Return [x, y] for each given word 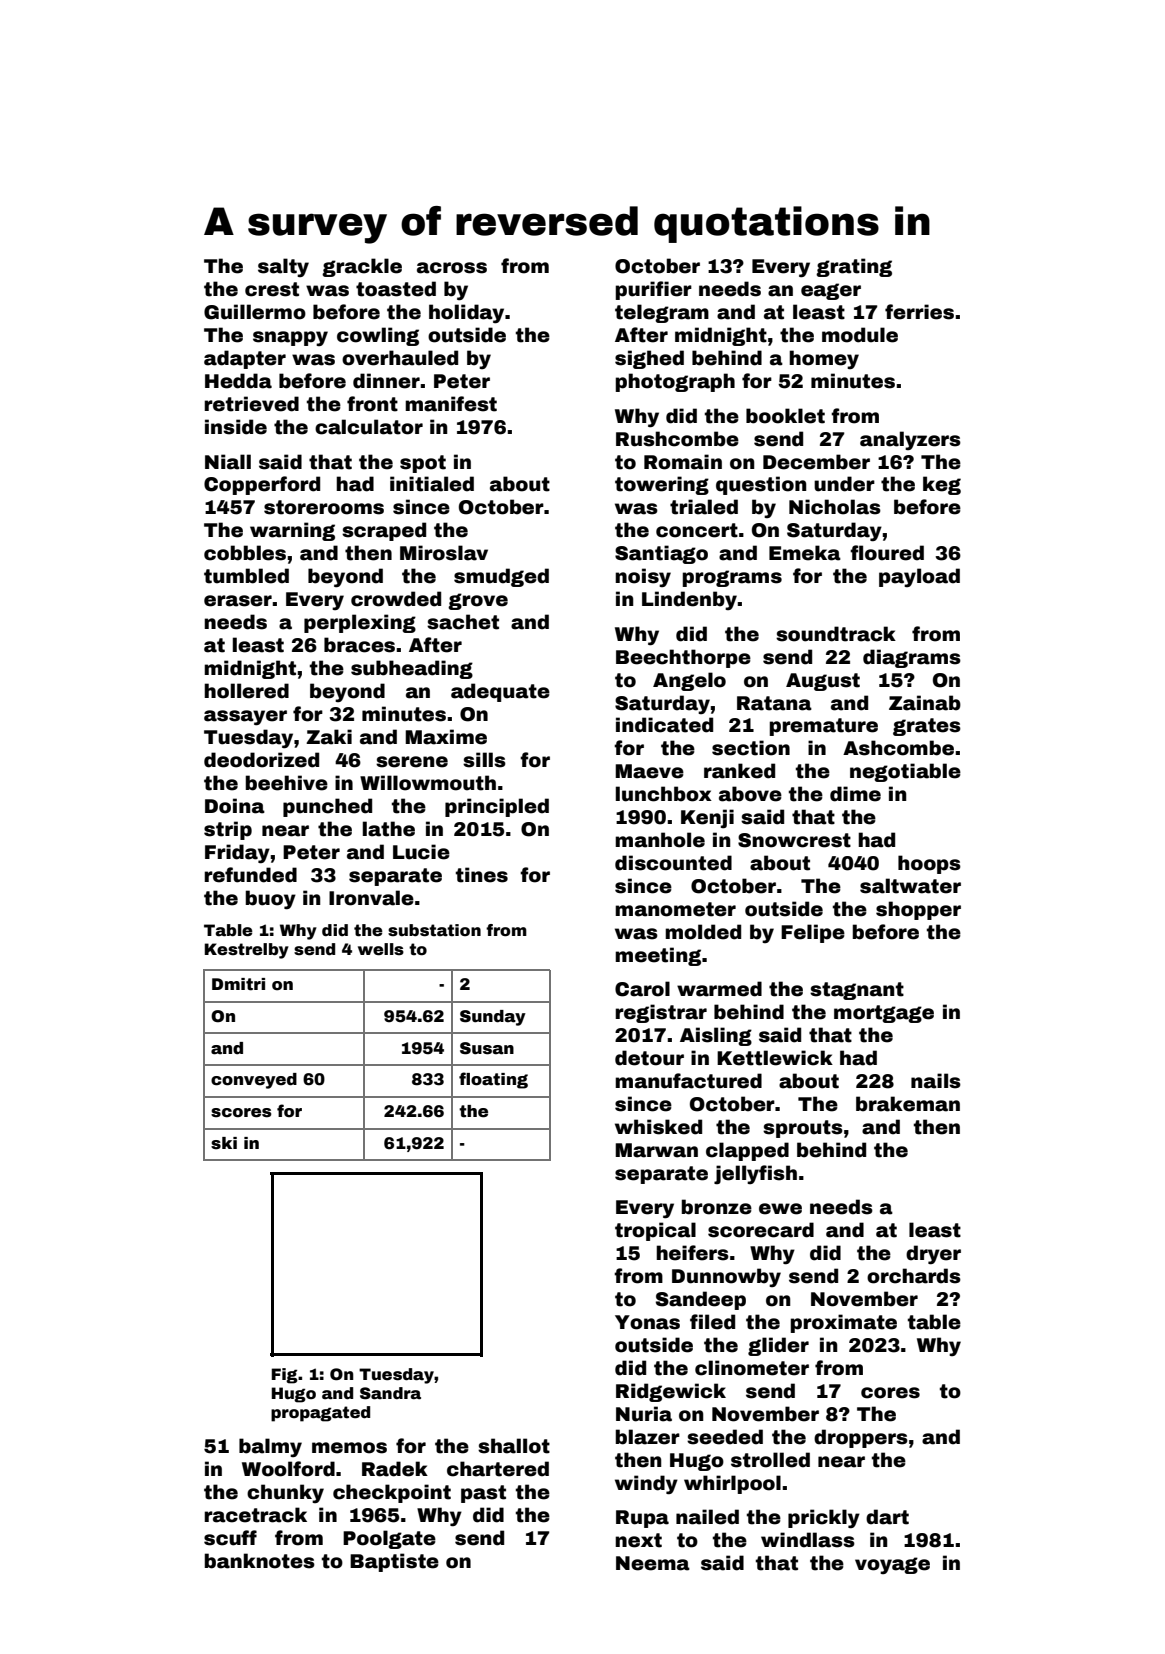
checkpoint [392, 1493]
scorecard [761, 1230]
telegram [662, 313]
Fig [285, 1376]
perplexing [360, 623]
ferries [919, 312]
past [483, 1494]
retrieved [251, 404]
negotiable [905, 772]
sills [484, 760]
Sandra [390, 1393]
